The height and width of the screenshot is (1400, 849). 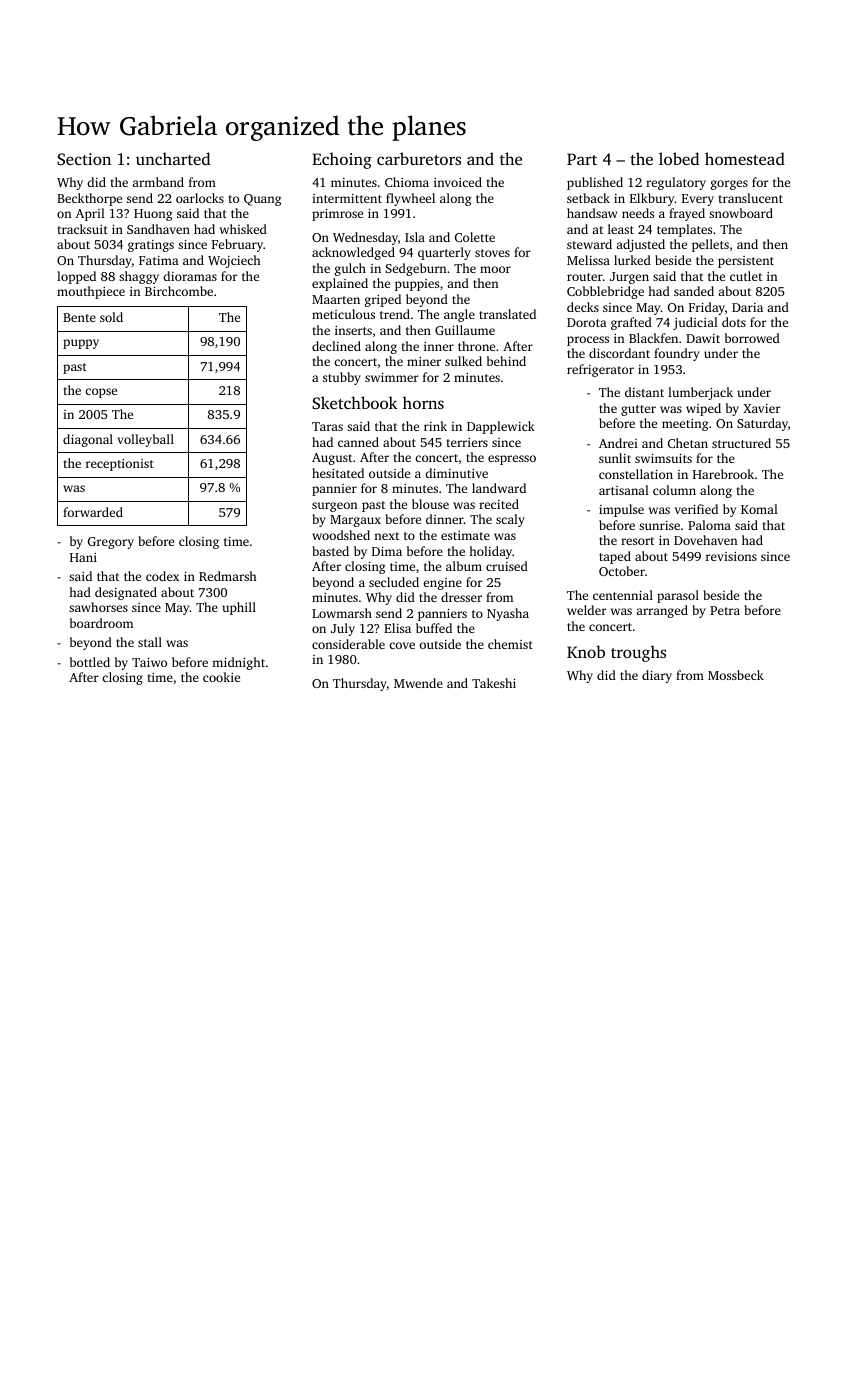 I want to click on April, so click(x=90, y=214).
